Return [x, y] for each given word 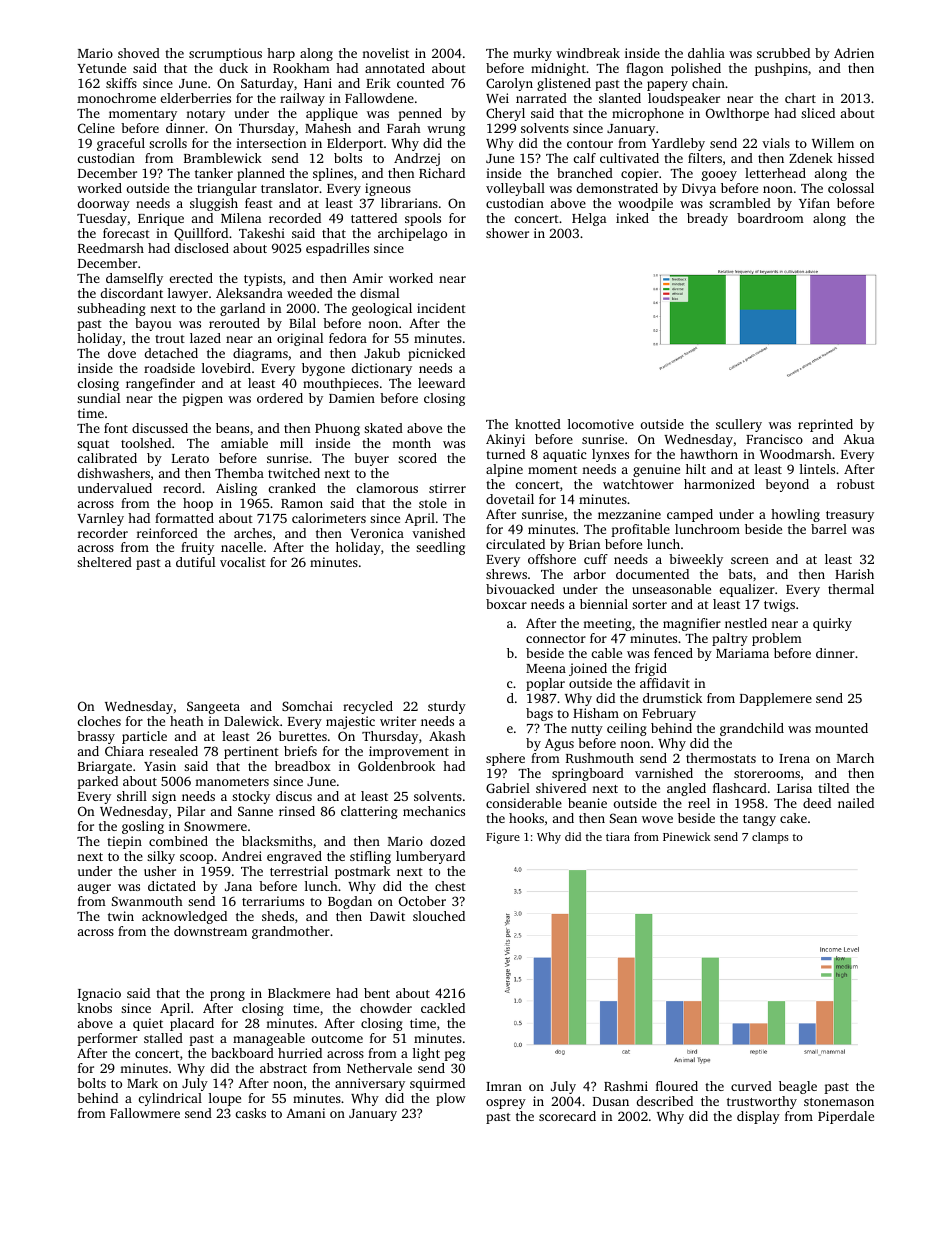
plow [451, 1099]
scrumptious [225, 54]
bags [539, 714]
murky [532, 54]
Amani [305, 1113]
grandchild [752, 729]
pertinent [251, 752]
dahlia [706, 53]
